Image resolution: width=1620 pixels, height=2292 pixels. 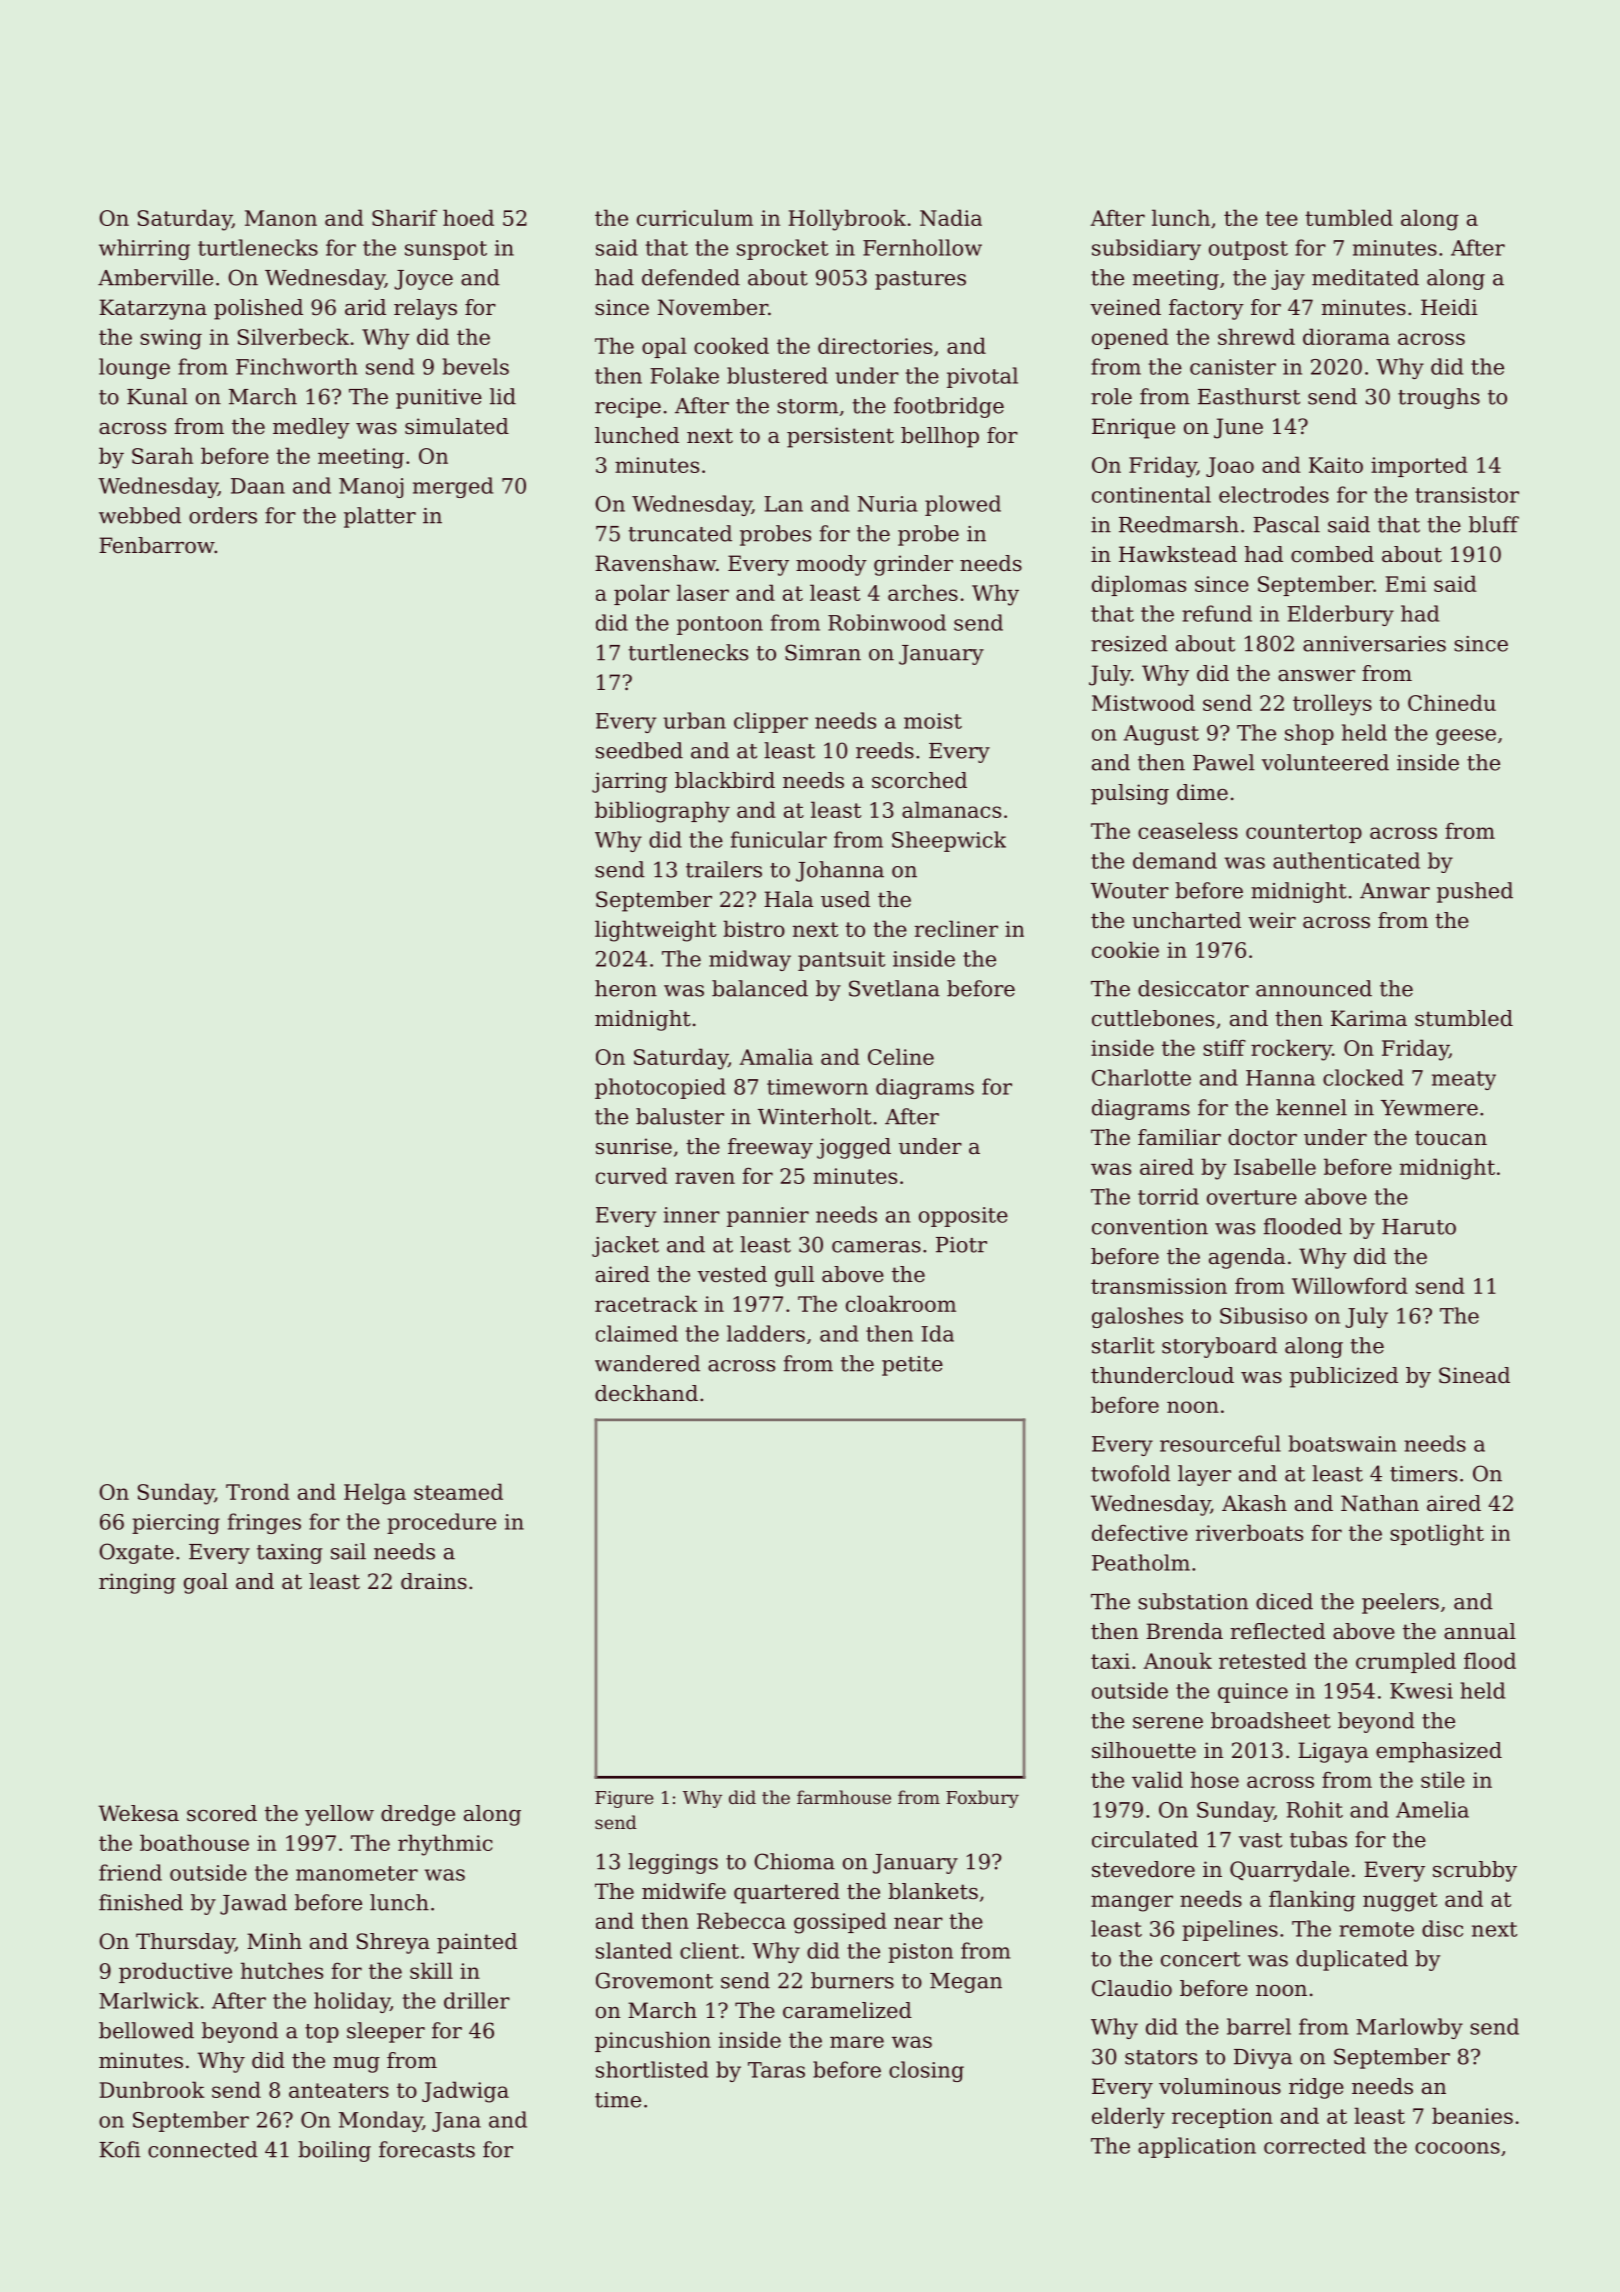 I want to click on sunrise, so click(x=634, y=1146).
